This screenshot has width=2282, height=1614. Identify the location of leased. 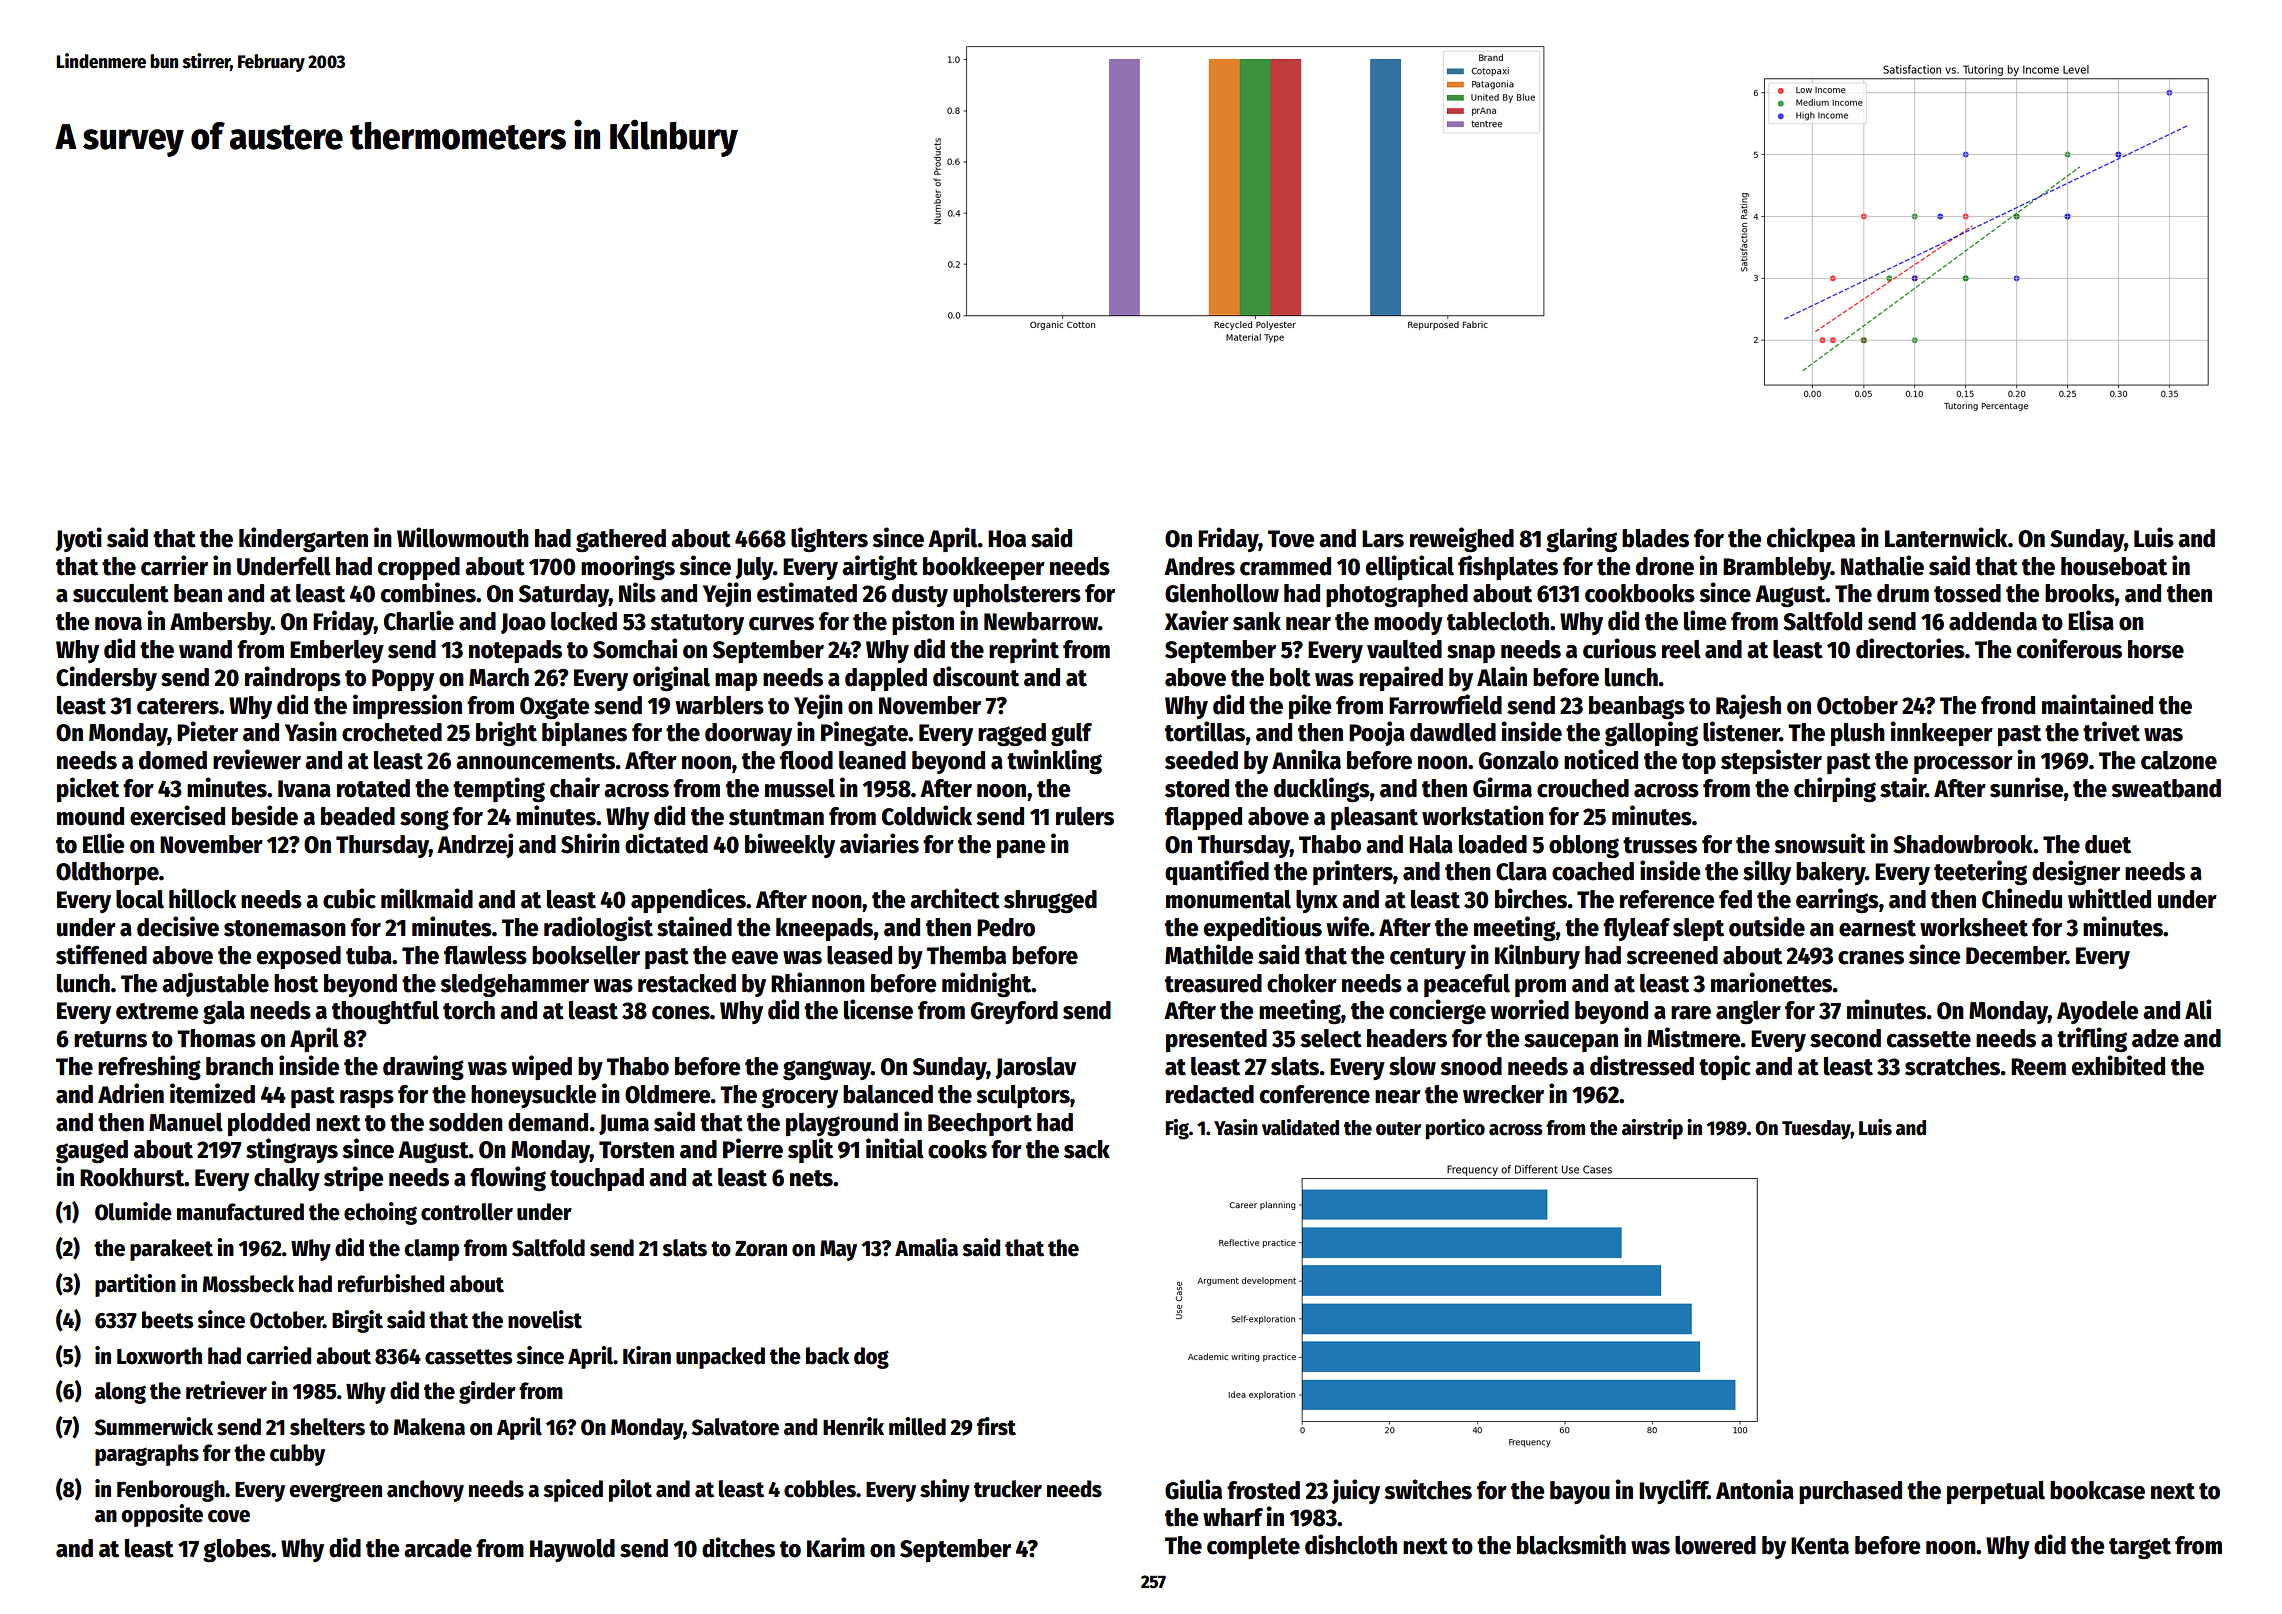
(859, 955).
